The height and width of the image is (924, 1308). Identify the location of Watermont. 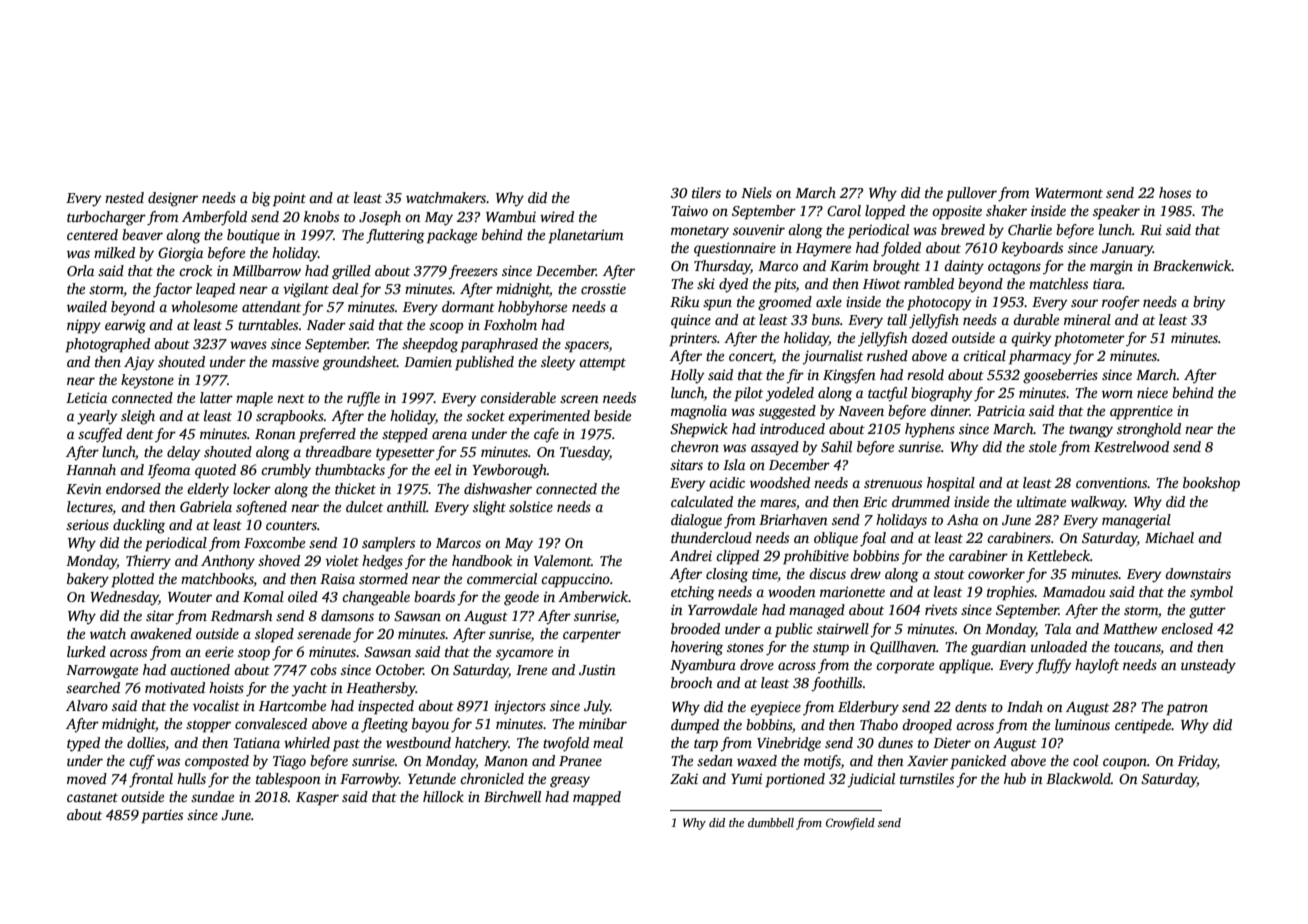
(1069, 193).
